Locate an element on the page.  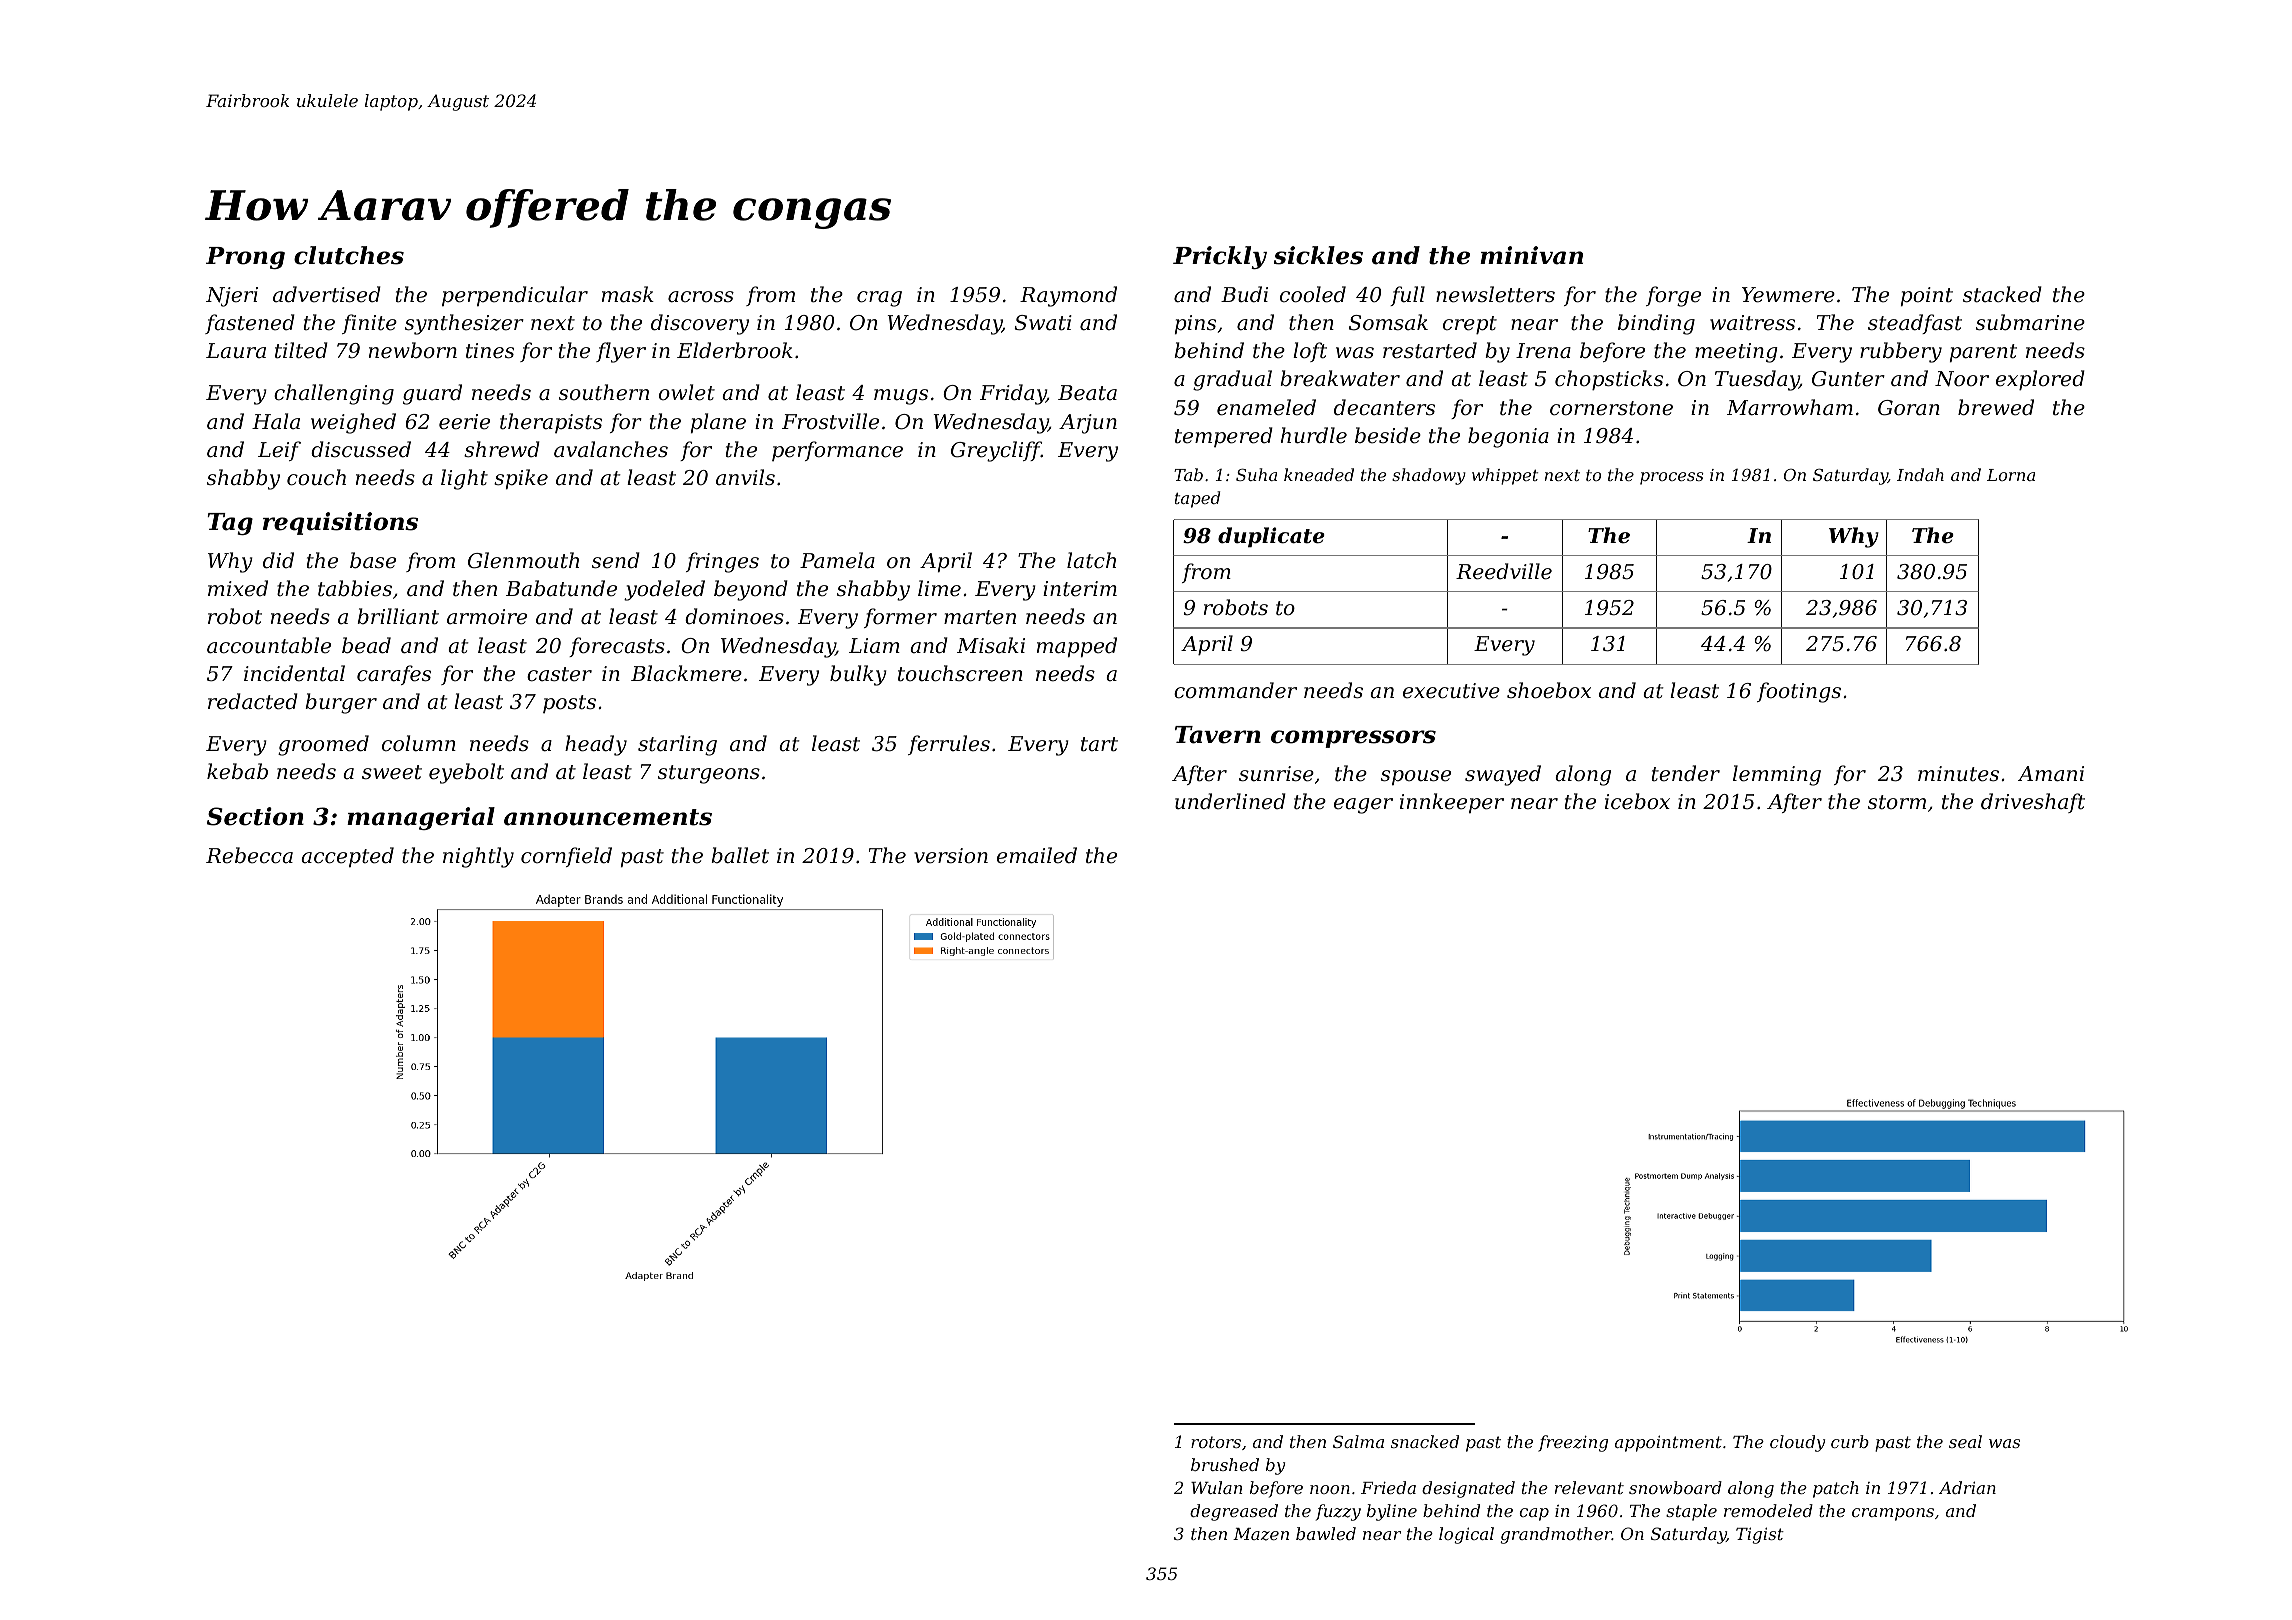
ferrules is located at coordinates (949, 745).
